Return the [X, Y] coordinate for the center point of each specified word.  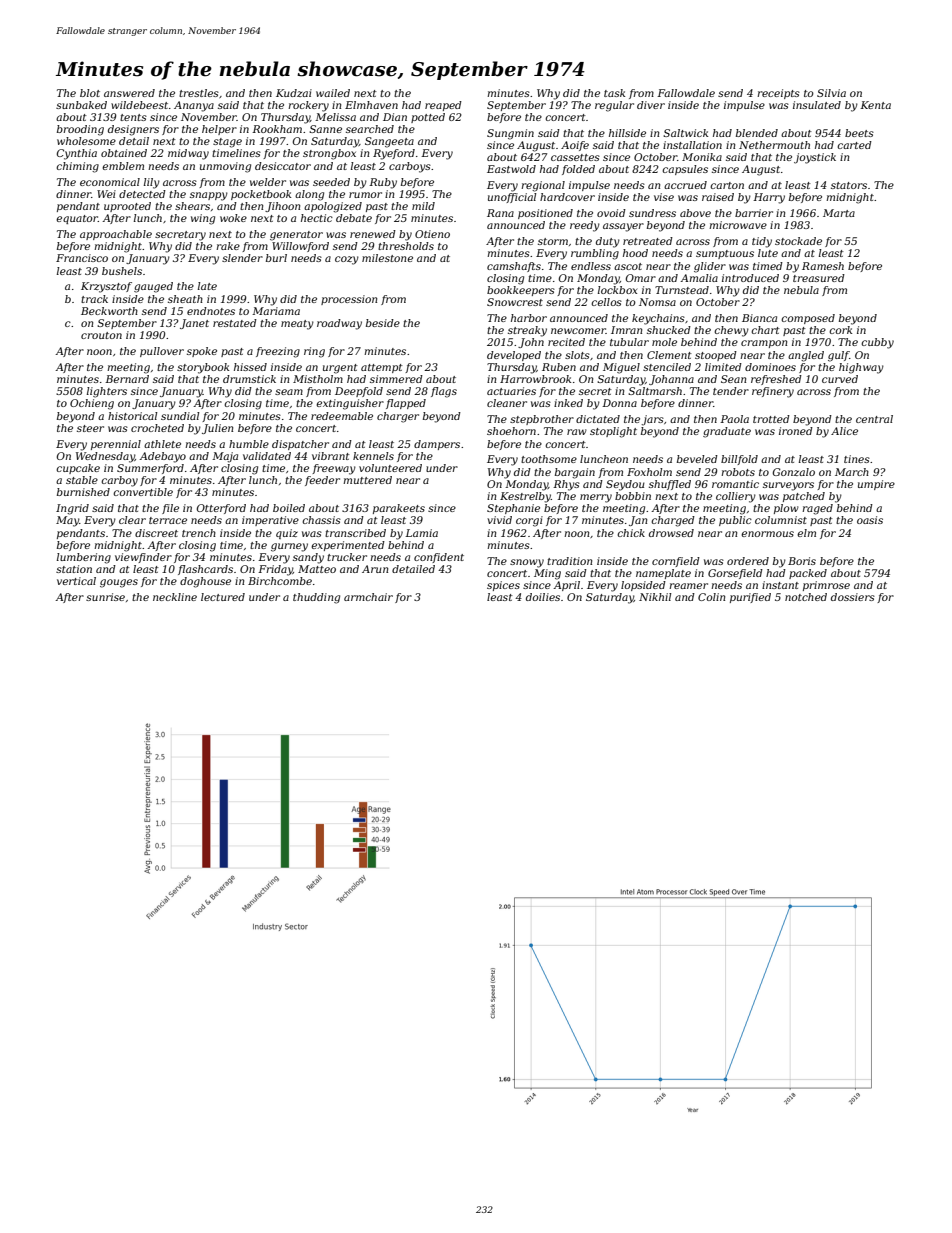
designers [133, 130]
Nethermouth [774, 145]
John [531, 343]
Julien [217, 429]
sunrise [105, 597]
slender [242, 258]
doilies [543, 597]
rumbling [595, 254]
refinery [773, 392]
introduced [750, 278]
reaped [443, 106]
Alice [844, 431]
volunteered [390, 468]
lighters [107, 392]
